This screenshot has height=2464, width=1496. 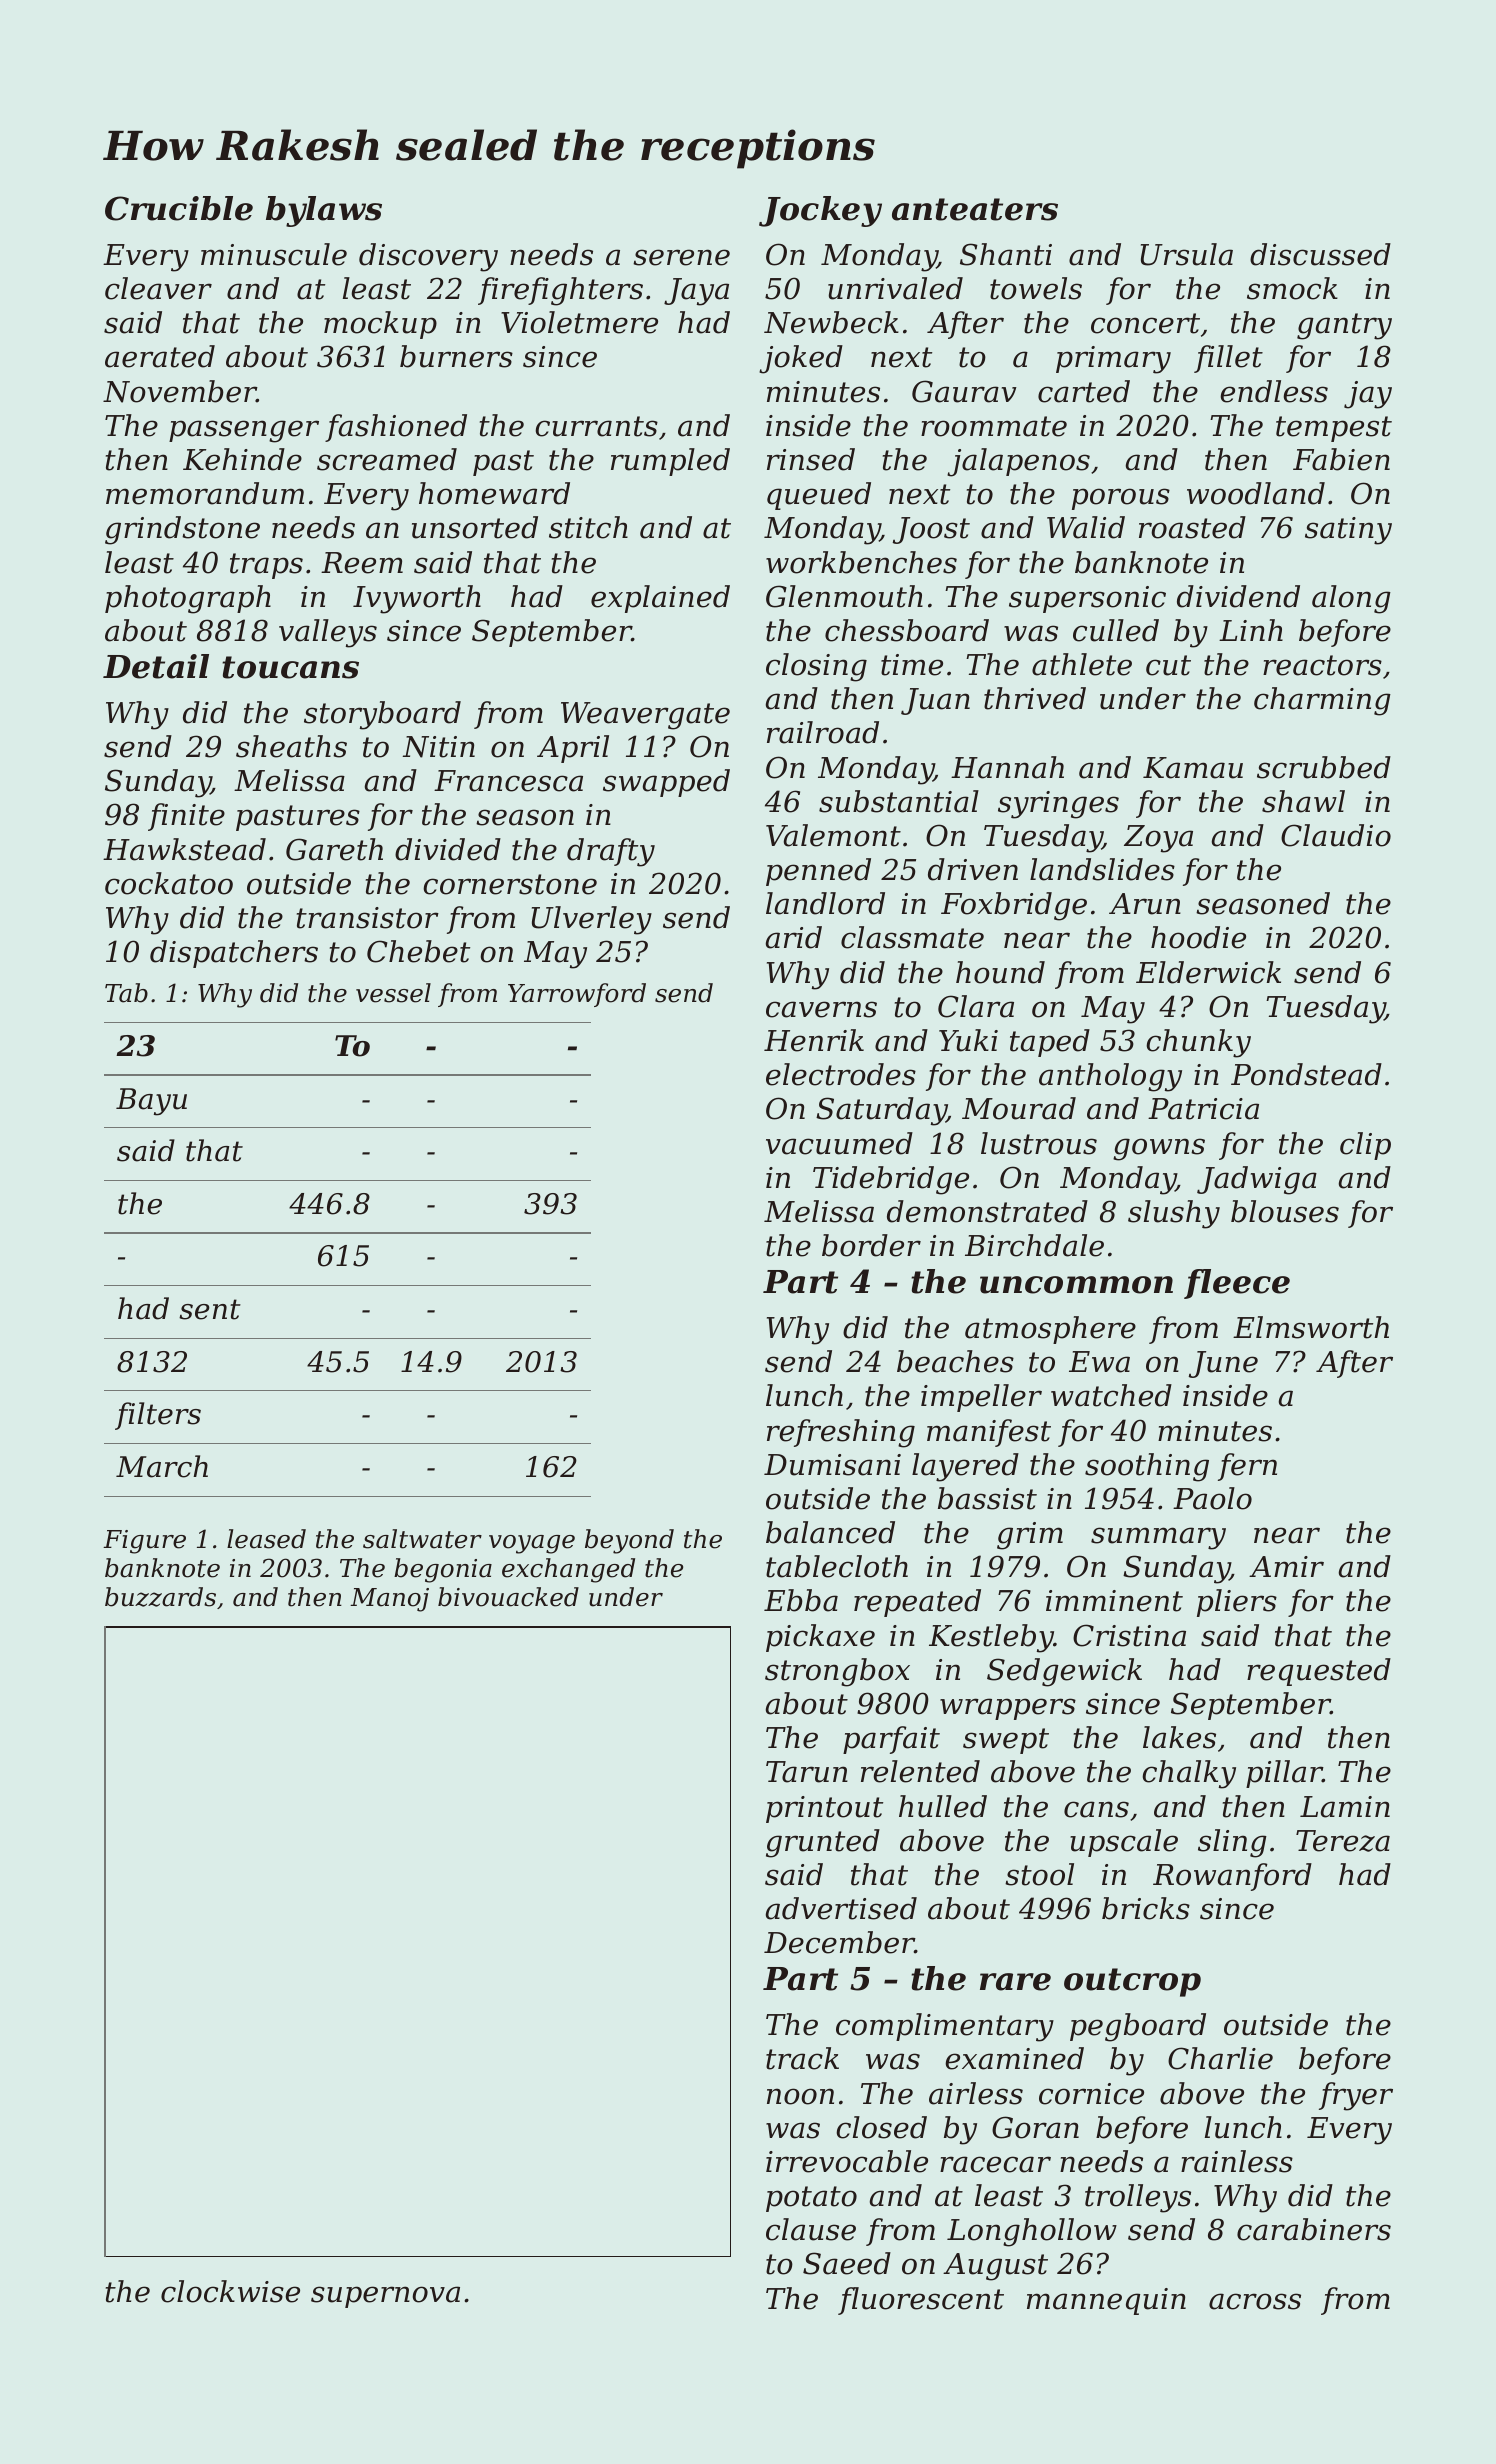 What do you see at coordinates (844, 596) in the screenshot?
I see `Glenmouth` at bounding box center [844, 596].
